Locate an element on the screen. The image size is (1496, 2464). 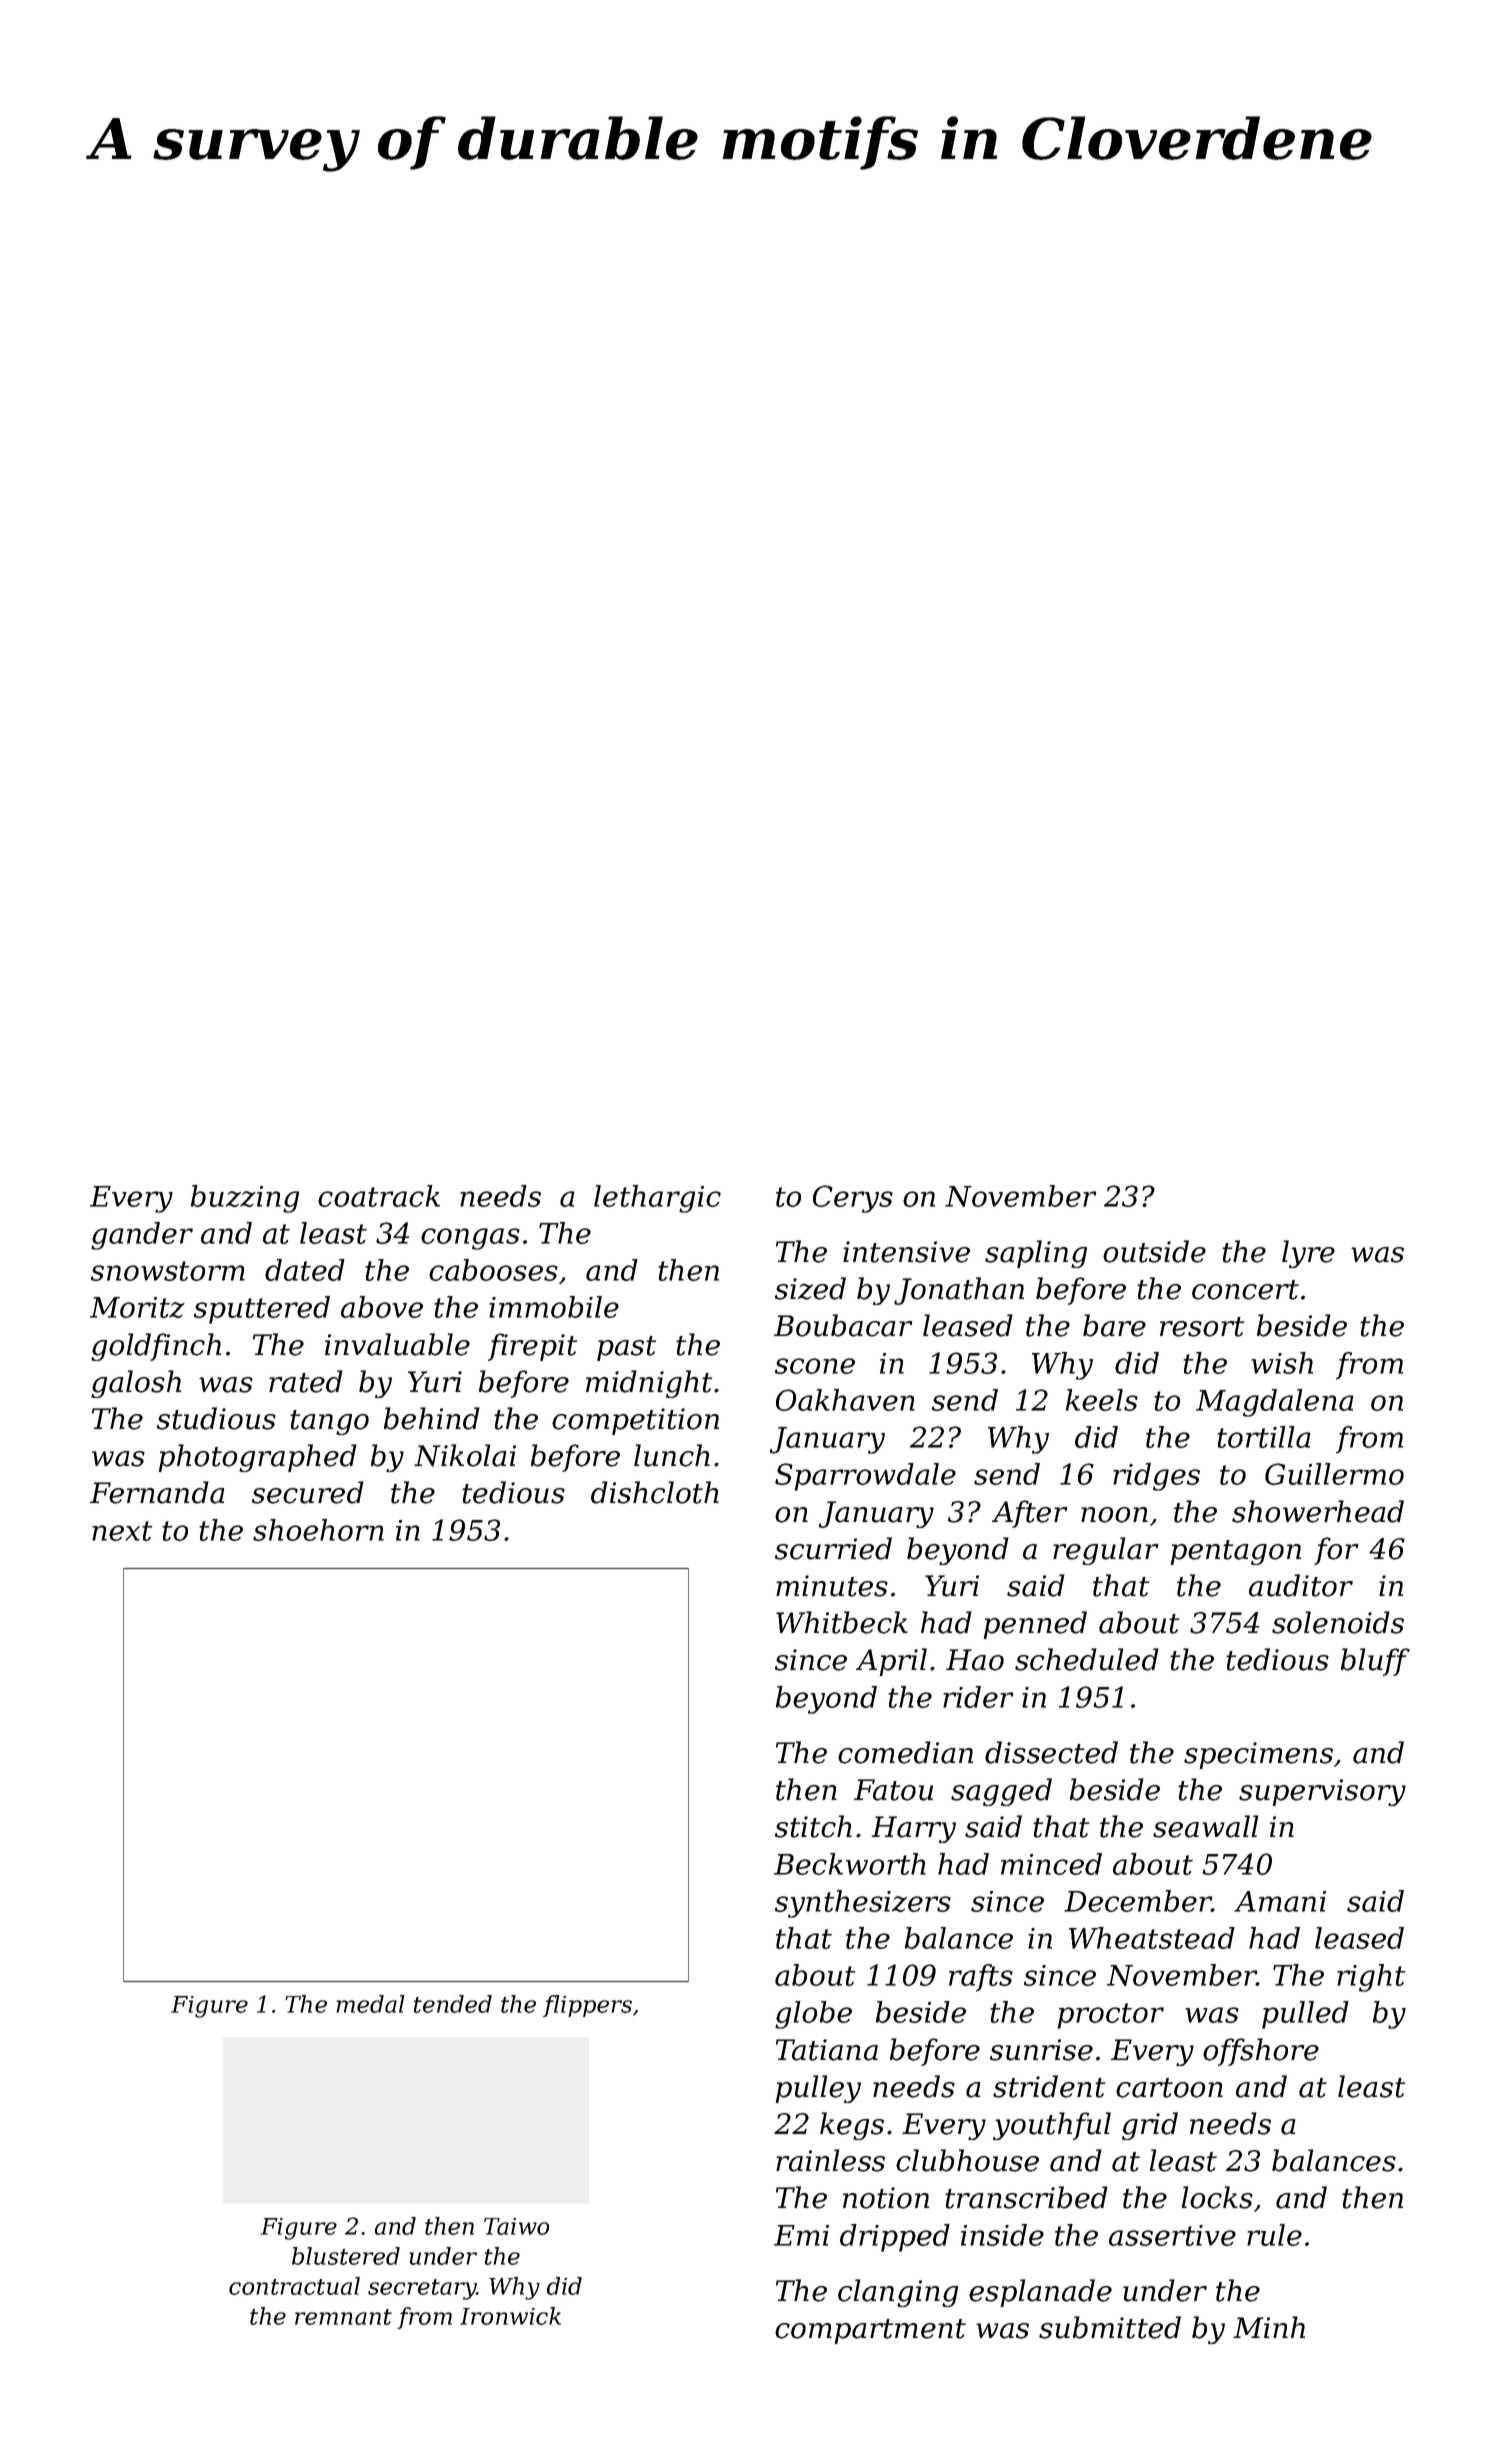
remnant is located at coordinates (343, 2317).
